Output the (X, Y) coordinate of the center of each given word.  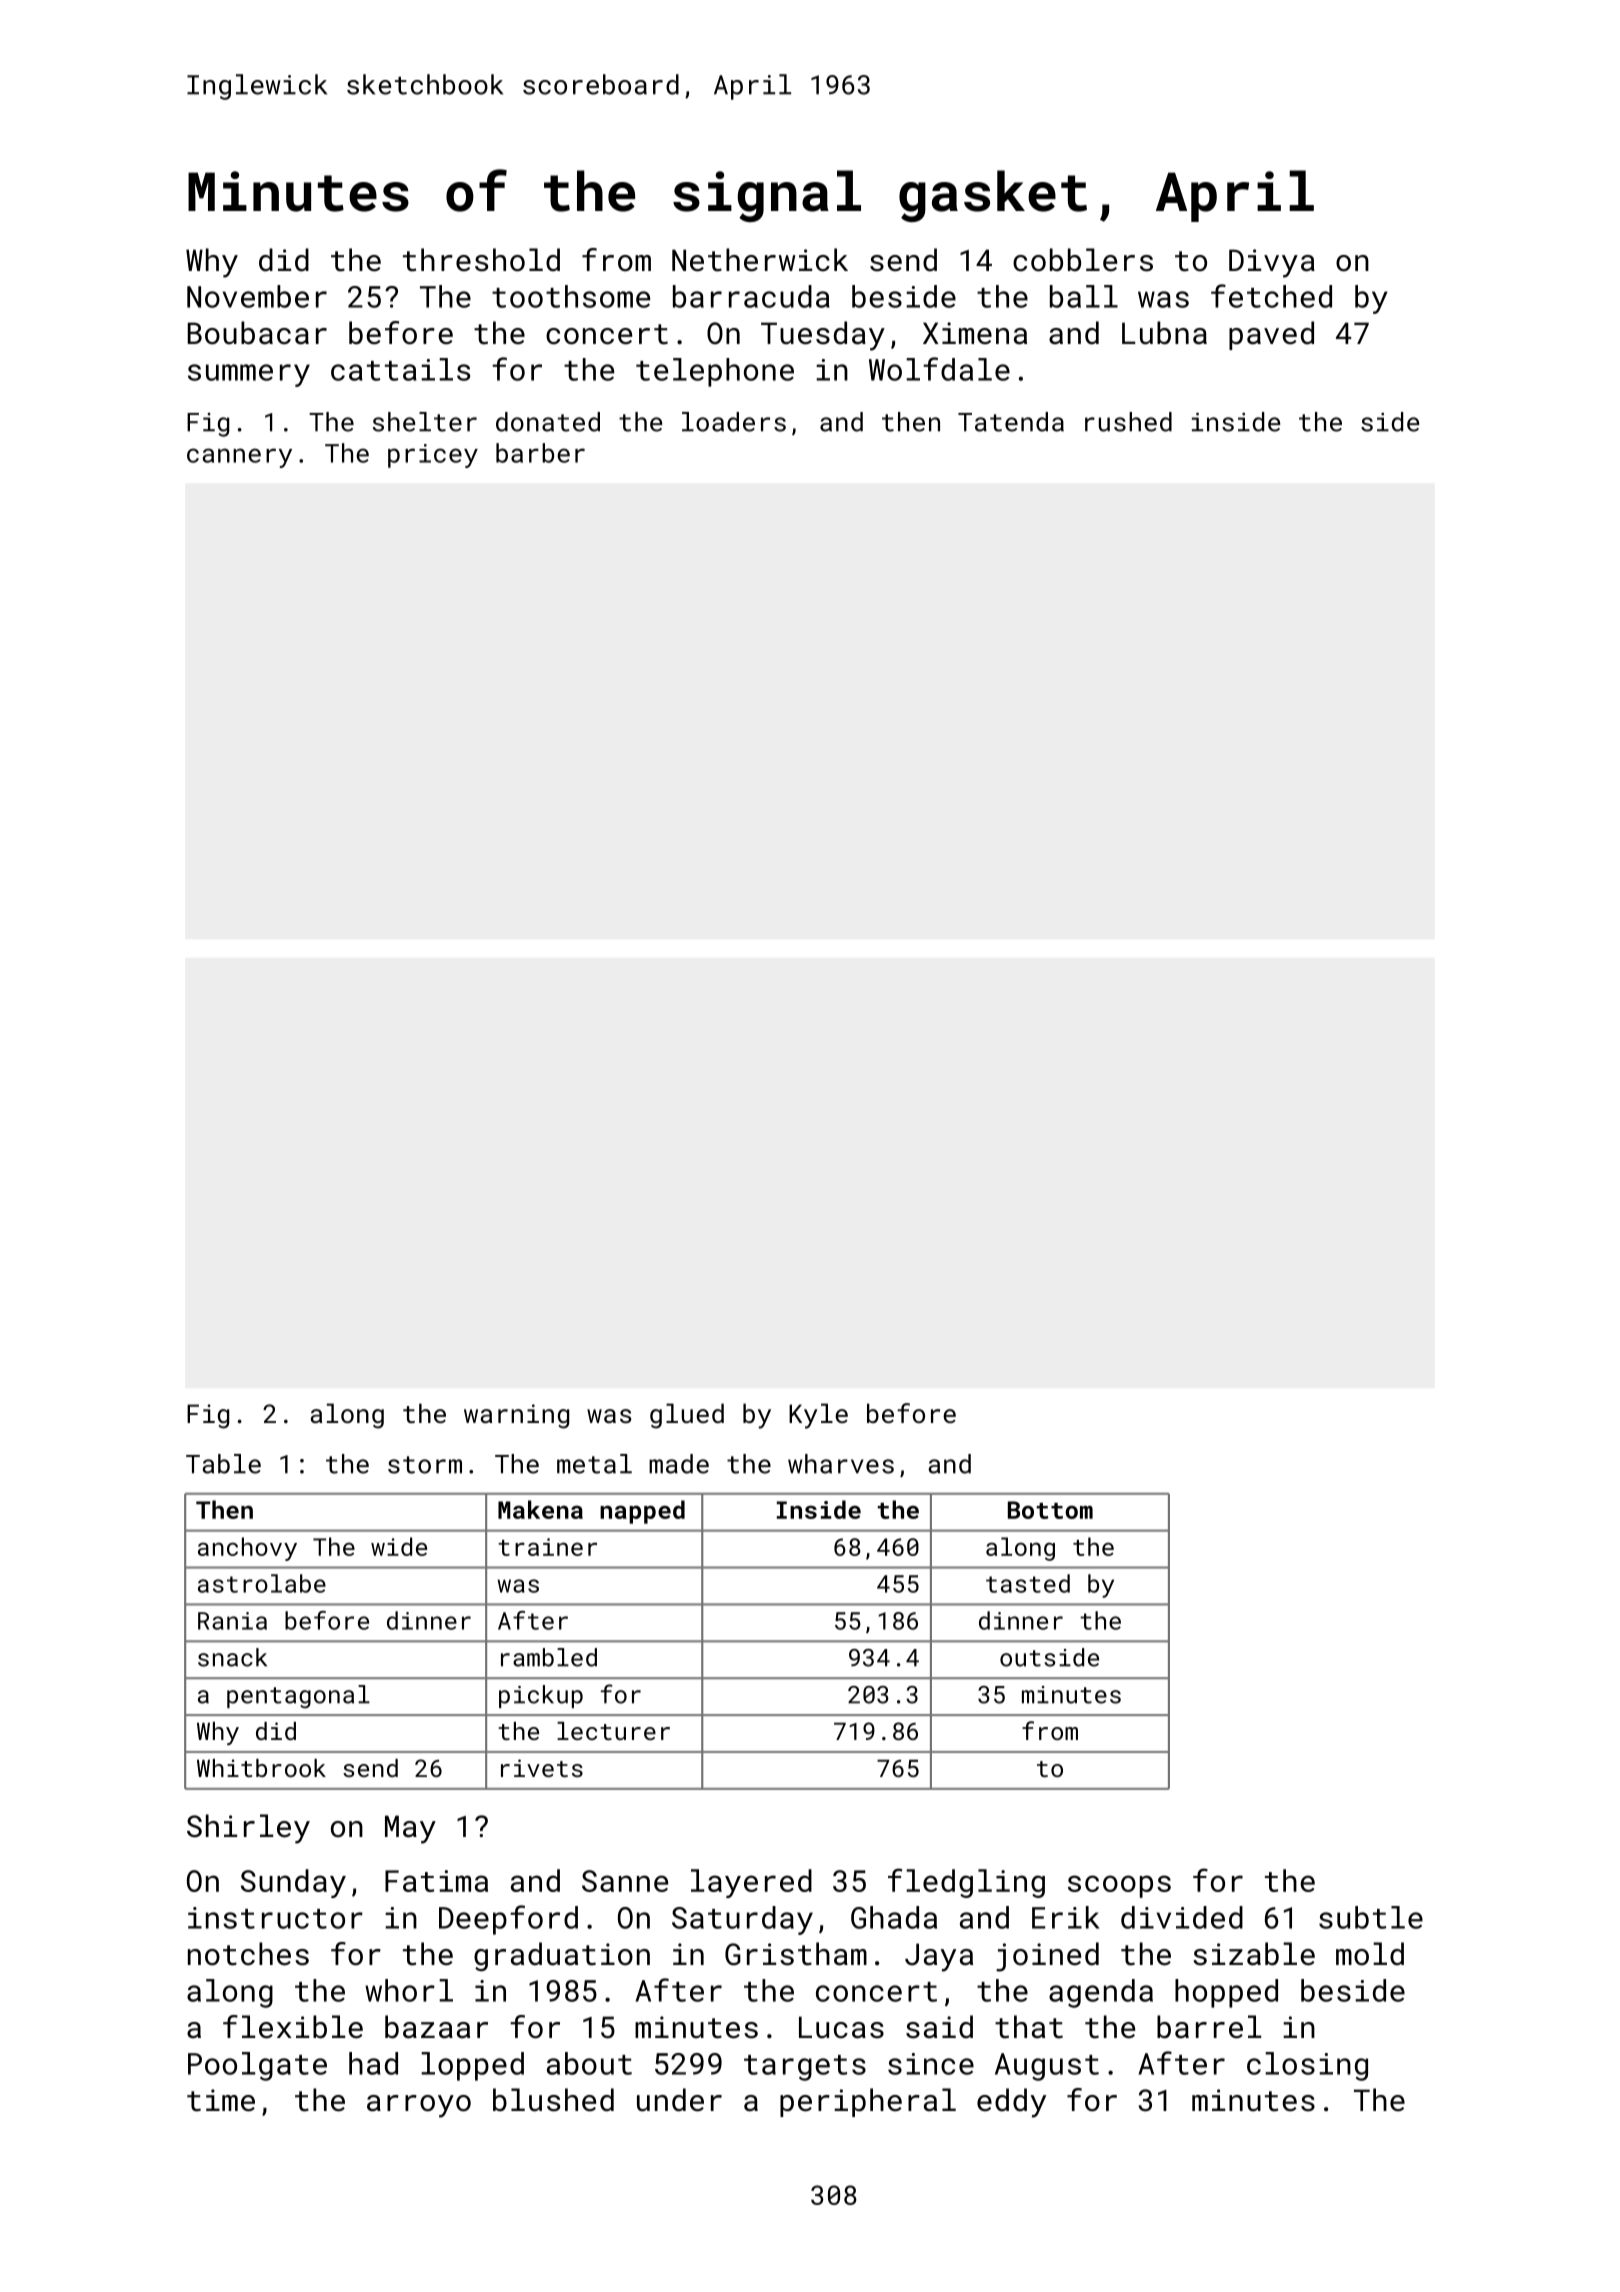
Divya (1272, 263)
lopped (472, 2066)
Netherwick (760, 260)
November (257, 296)
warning (516, 1416)
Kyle (818, 1416)
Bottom (1050, 1510)
